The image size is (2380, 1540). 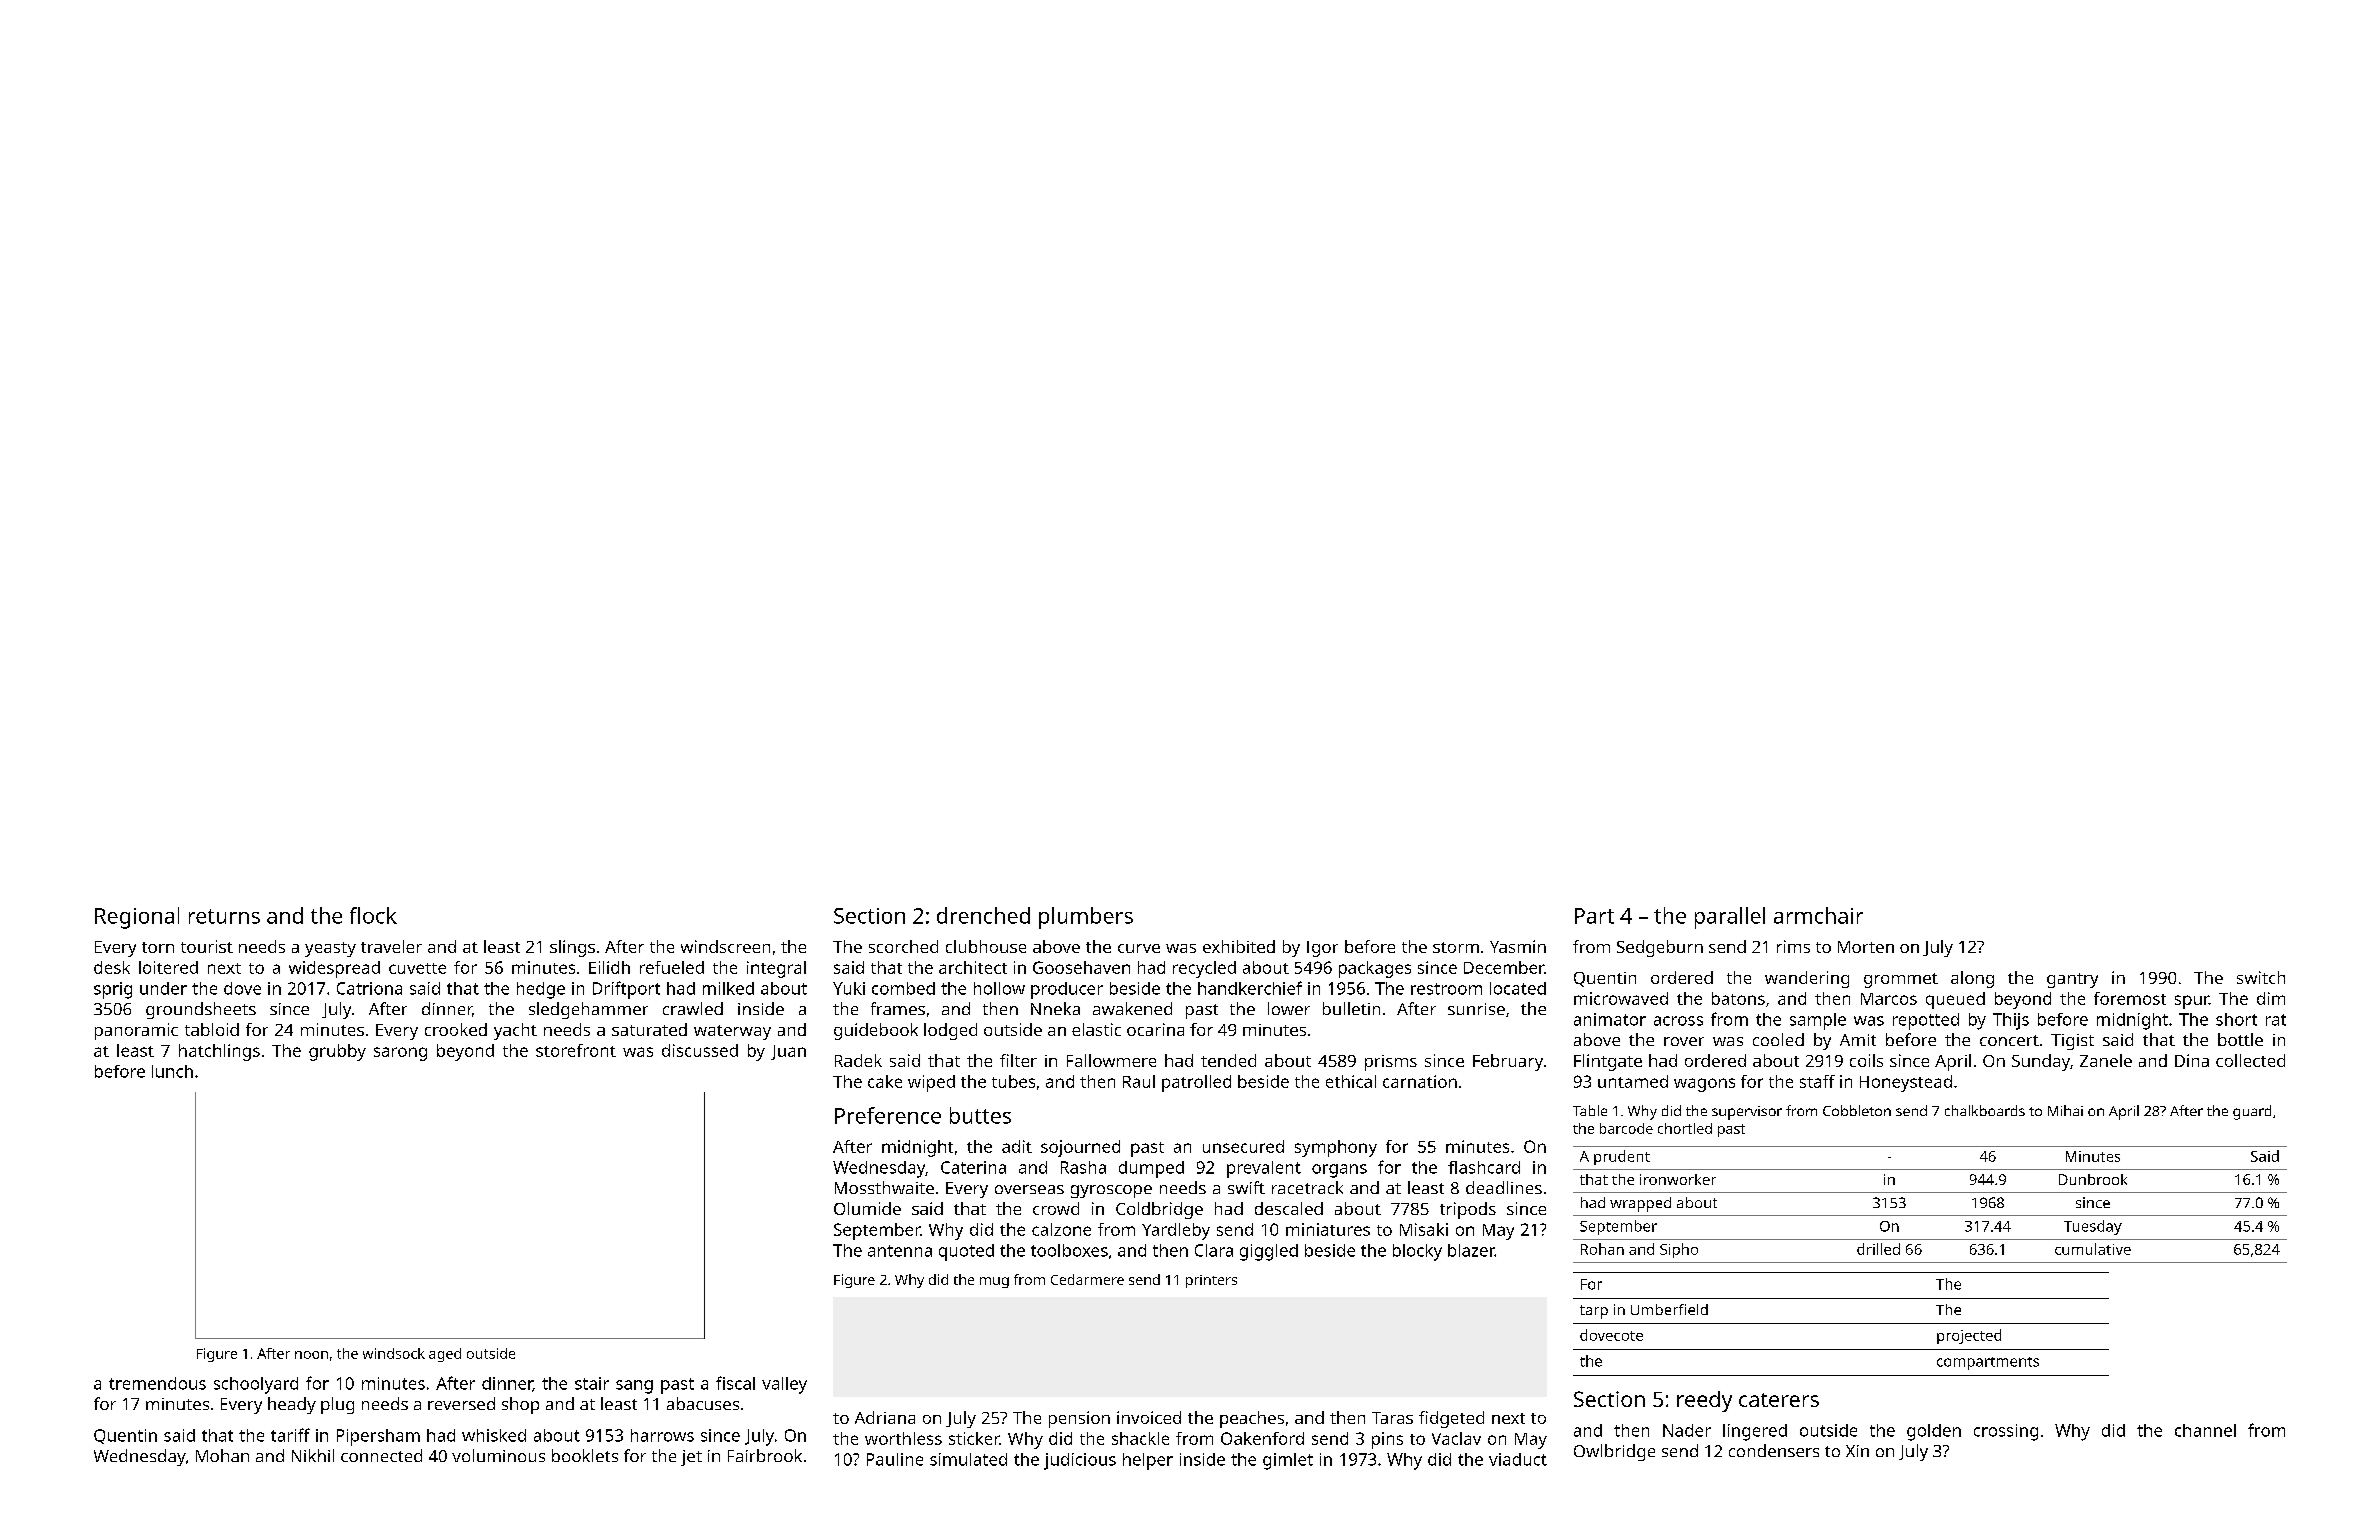 What do you see at coordinates (576, 1050) in the screenshot?
I see `storefront` at bounding box center [576, 1050].
